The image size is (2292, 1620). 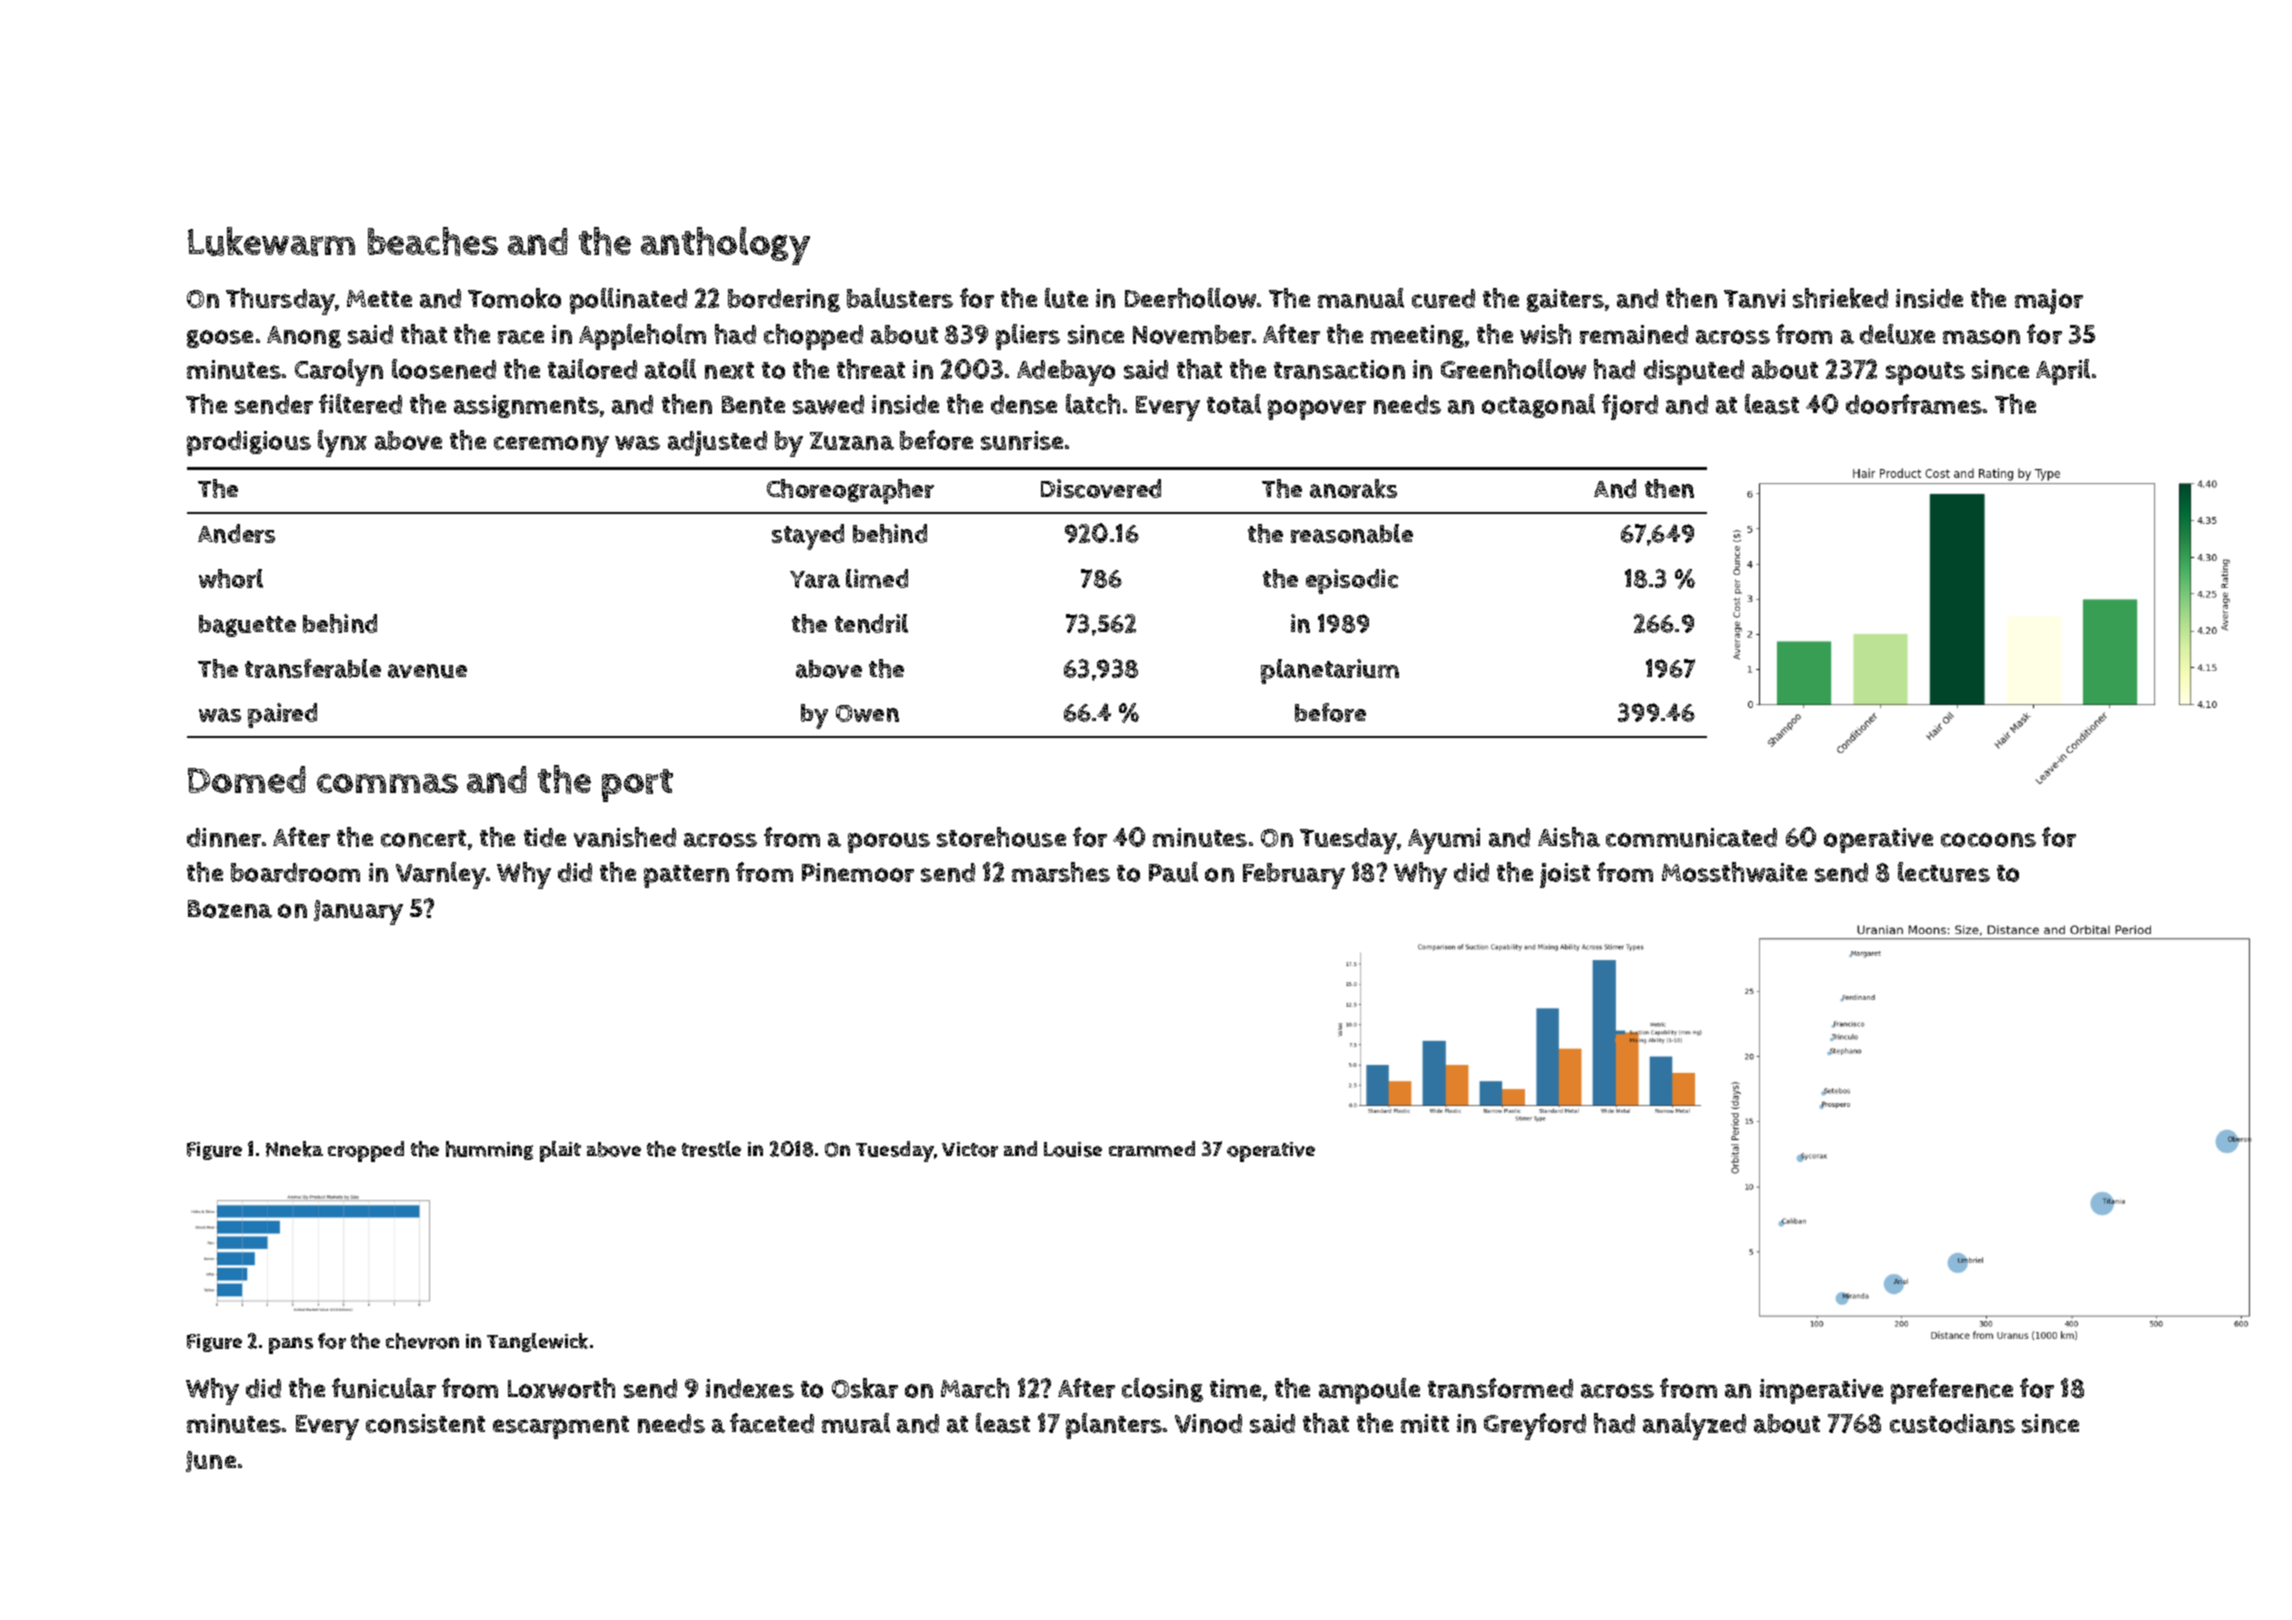 What do you see at coordinates (970, 1149) in the document?
I see `Victor` at bounding box center [970, 1149].
